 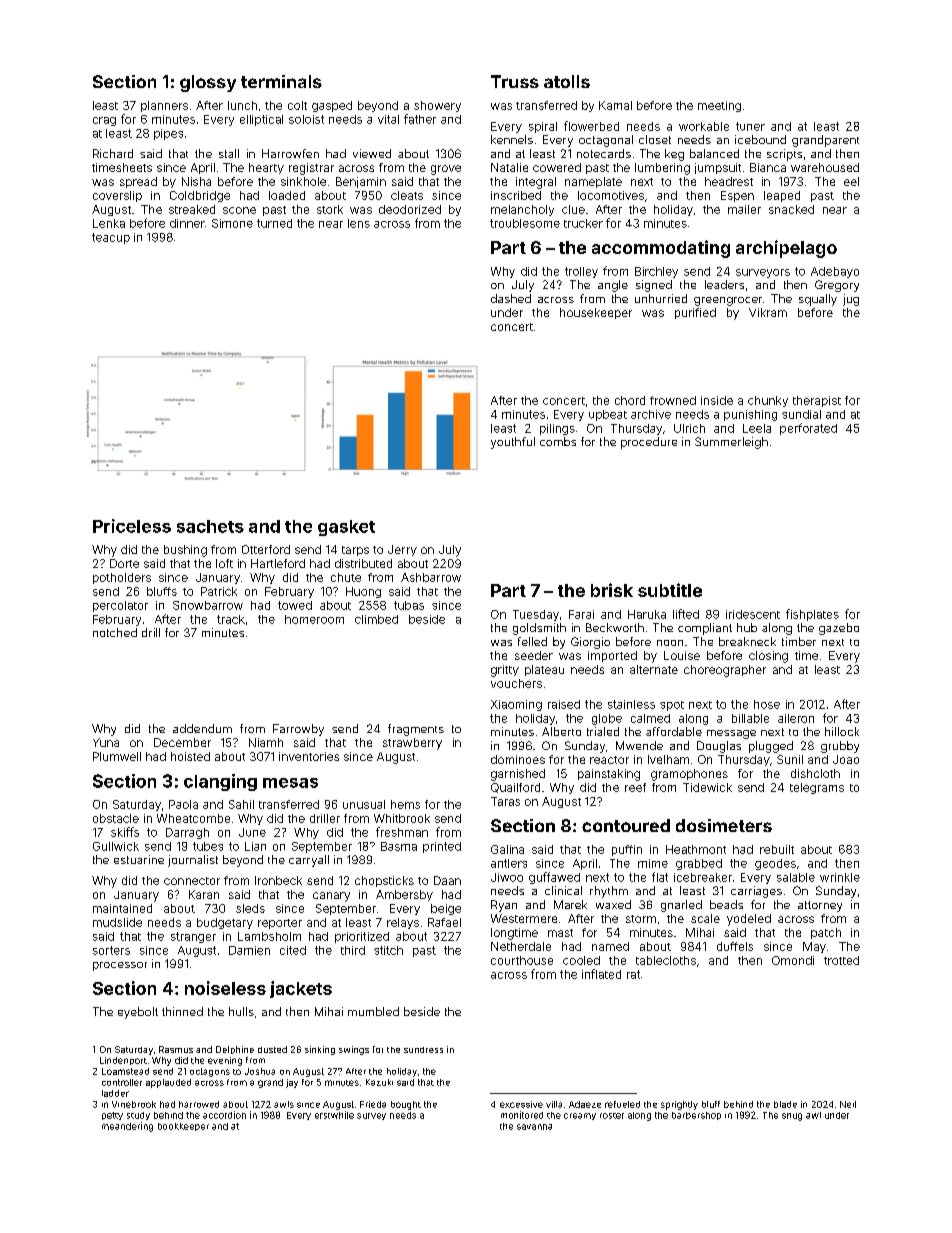 What do you see at coordinates (744, 209) in the page?
I see `mailer` at bounding box center [744, 209].
